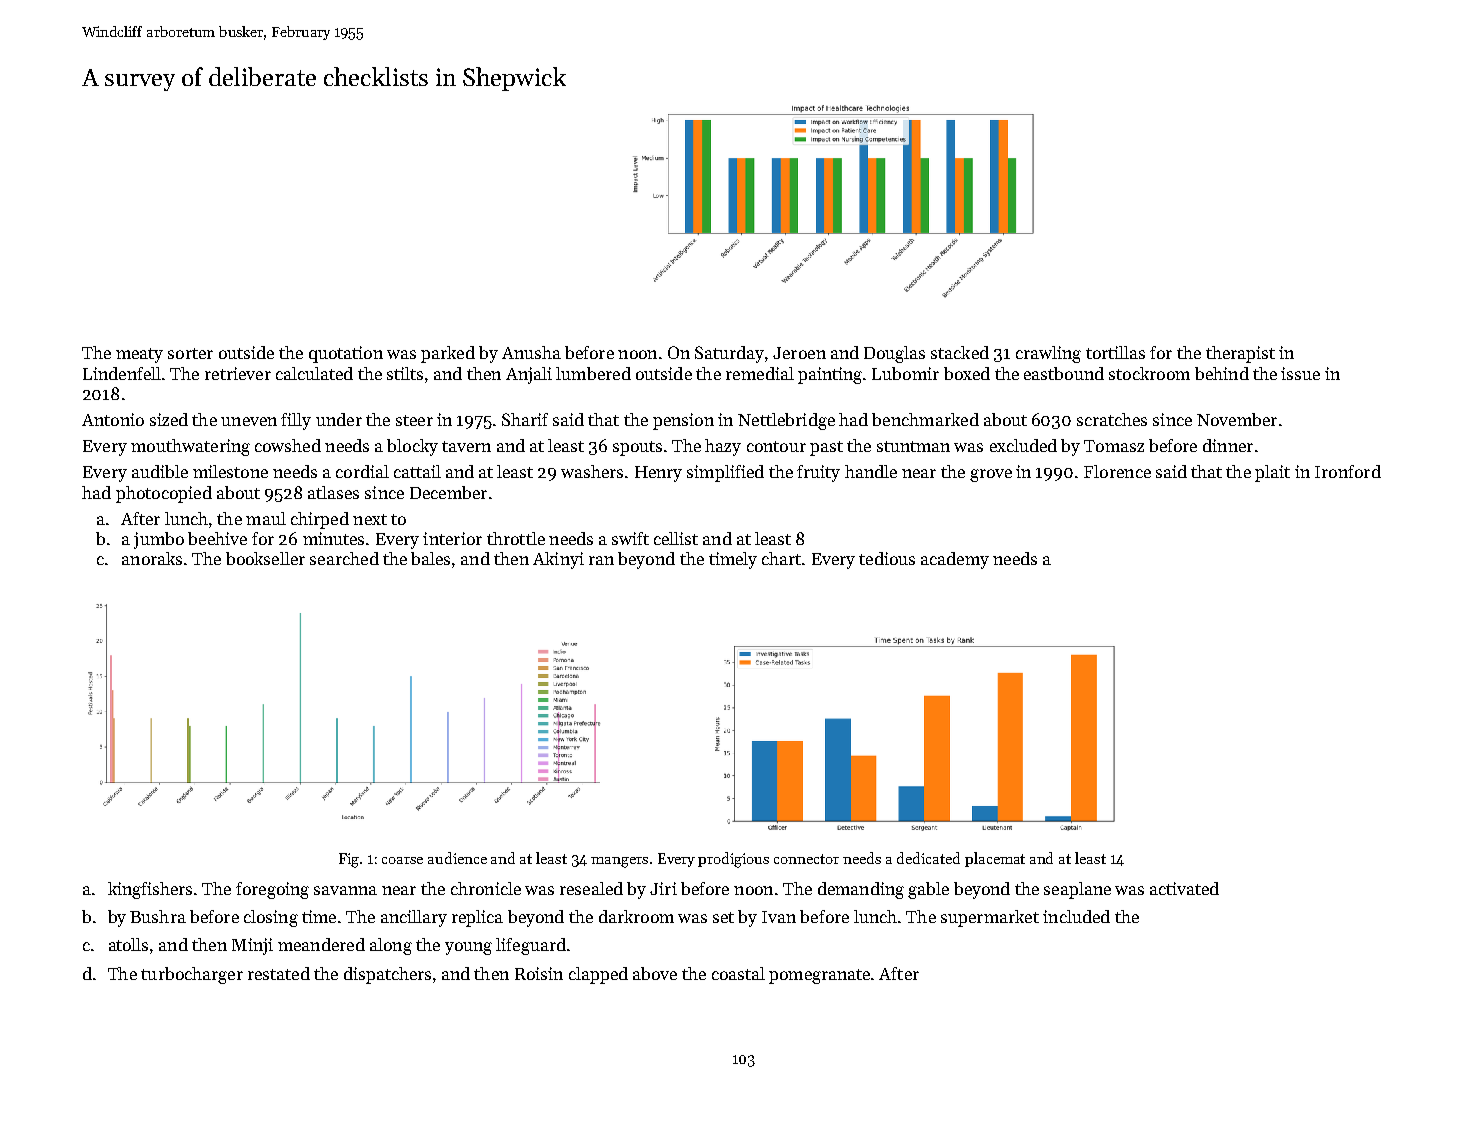 This screenshot has height=1130, width=1463. I want to click on kingfishers, so click(150, 890).
